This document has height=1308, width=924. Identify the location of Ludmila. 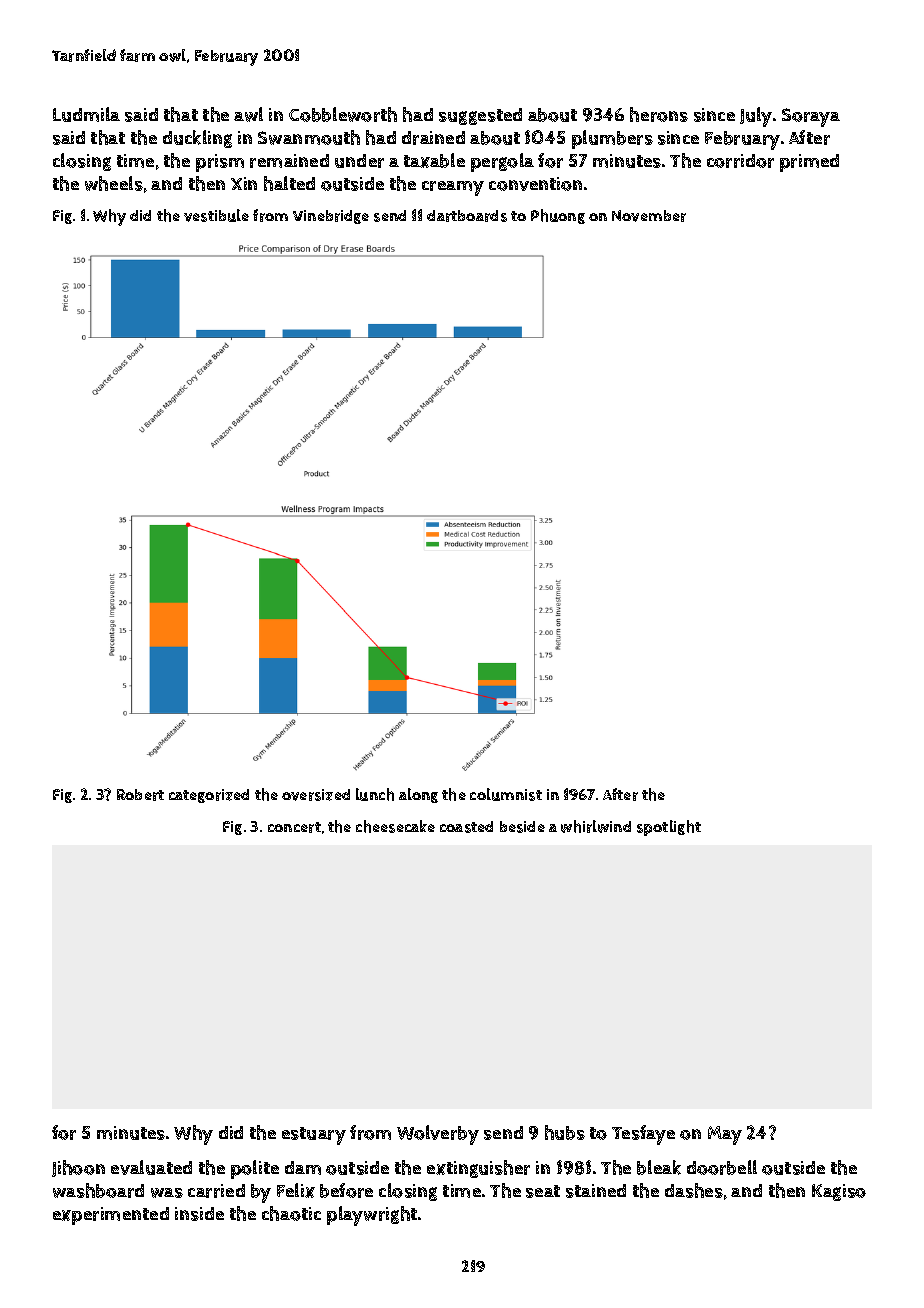
(86, 114).
